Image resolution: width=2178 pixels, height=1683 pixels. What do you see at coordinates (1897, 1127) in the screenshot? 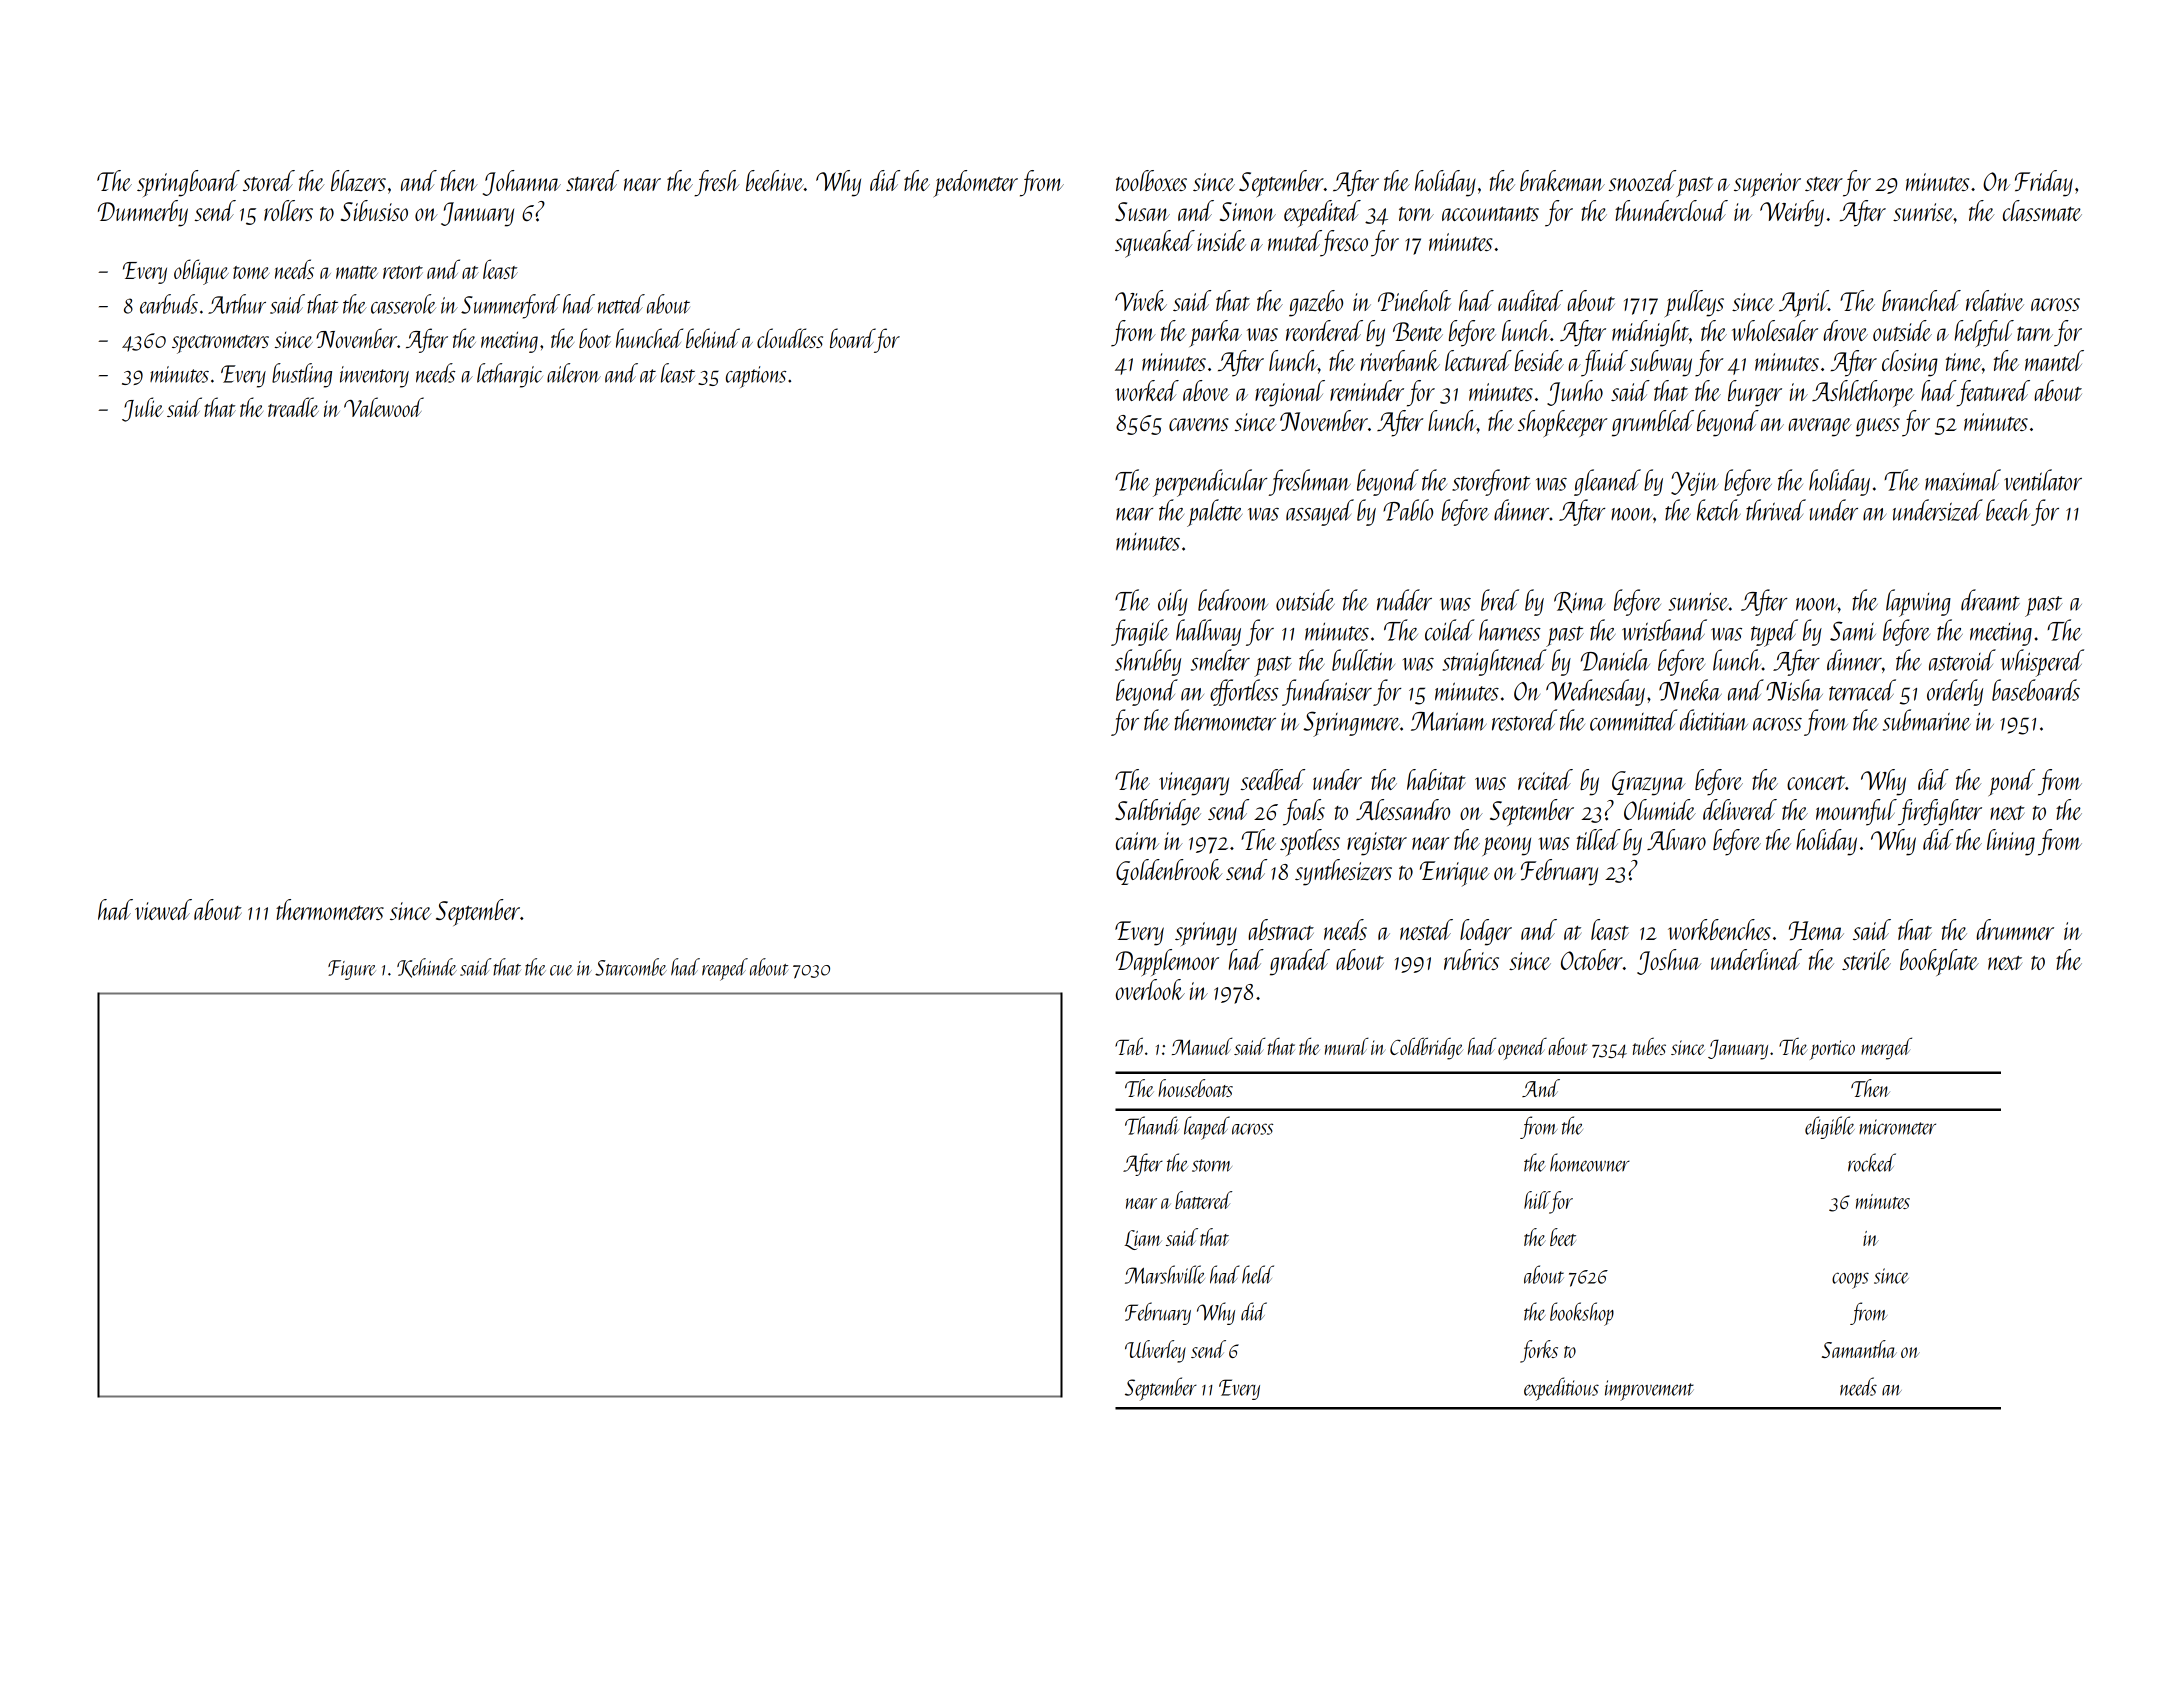
I see `micrometer` at bounding box center [1897, 1127].
